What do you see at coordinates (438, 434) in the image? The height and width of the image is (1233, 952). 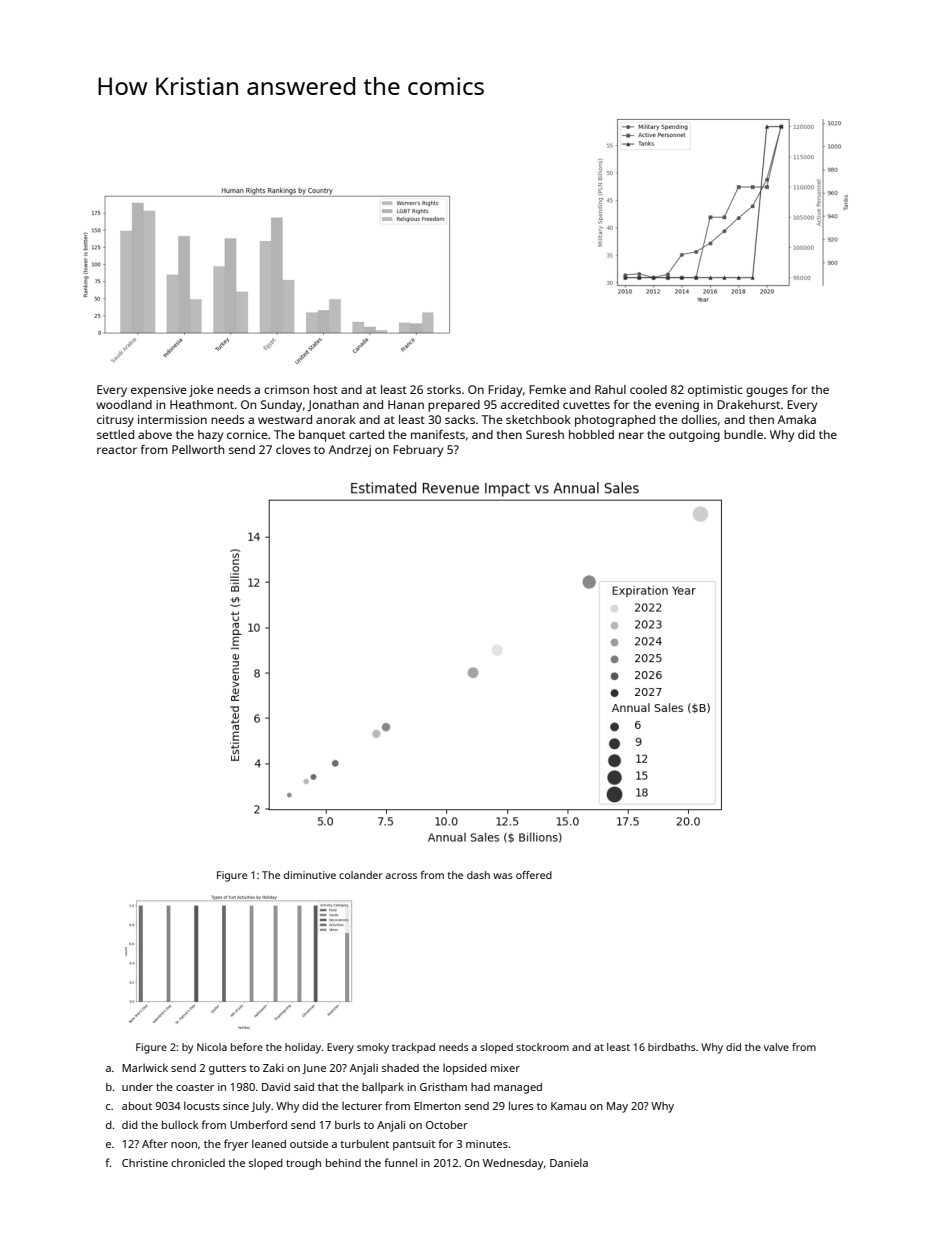 I see `manifests` at bounding box center [438, 434].
